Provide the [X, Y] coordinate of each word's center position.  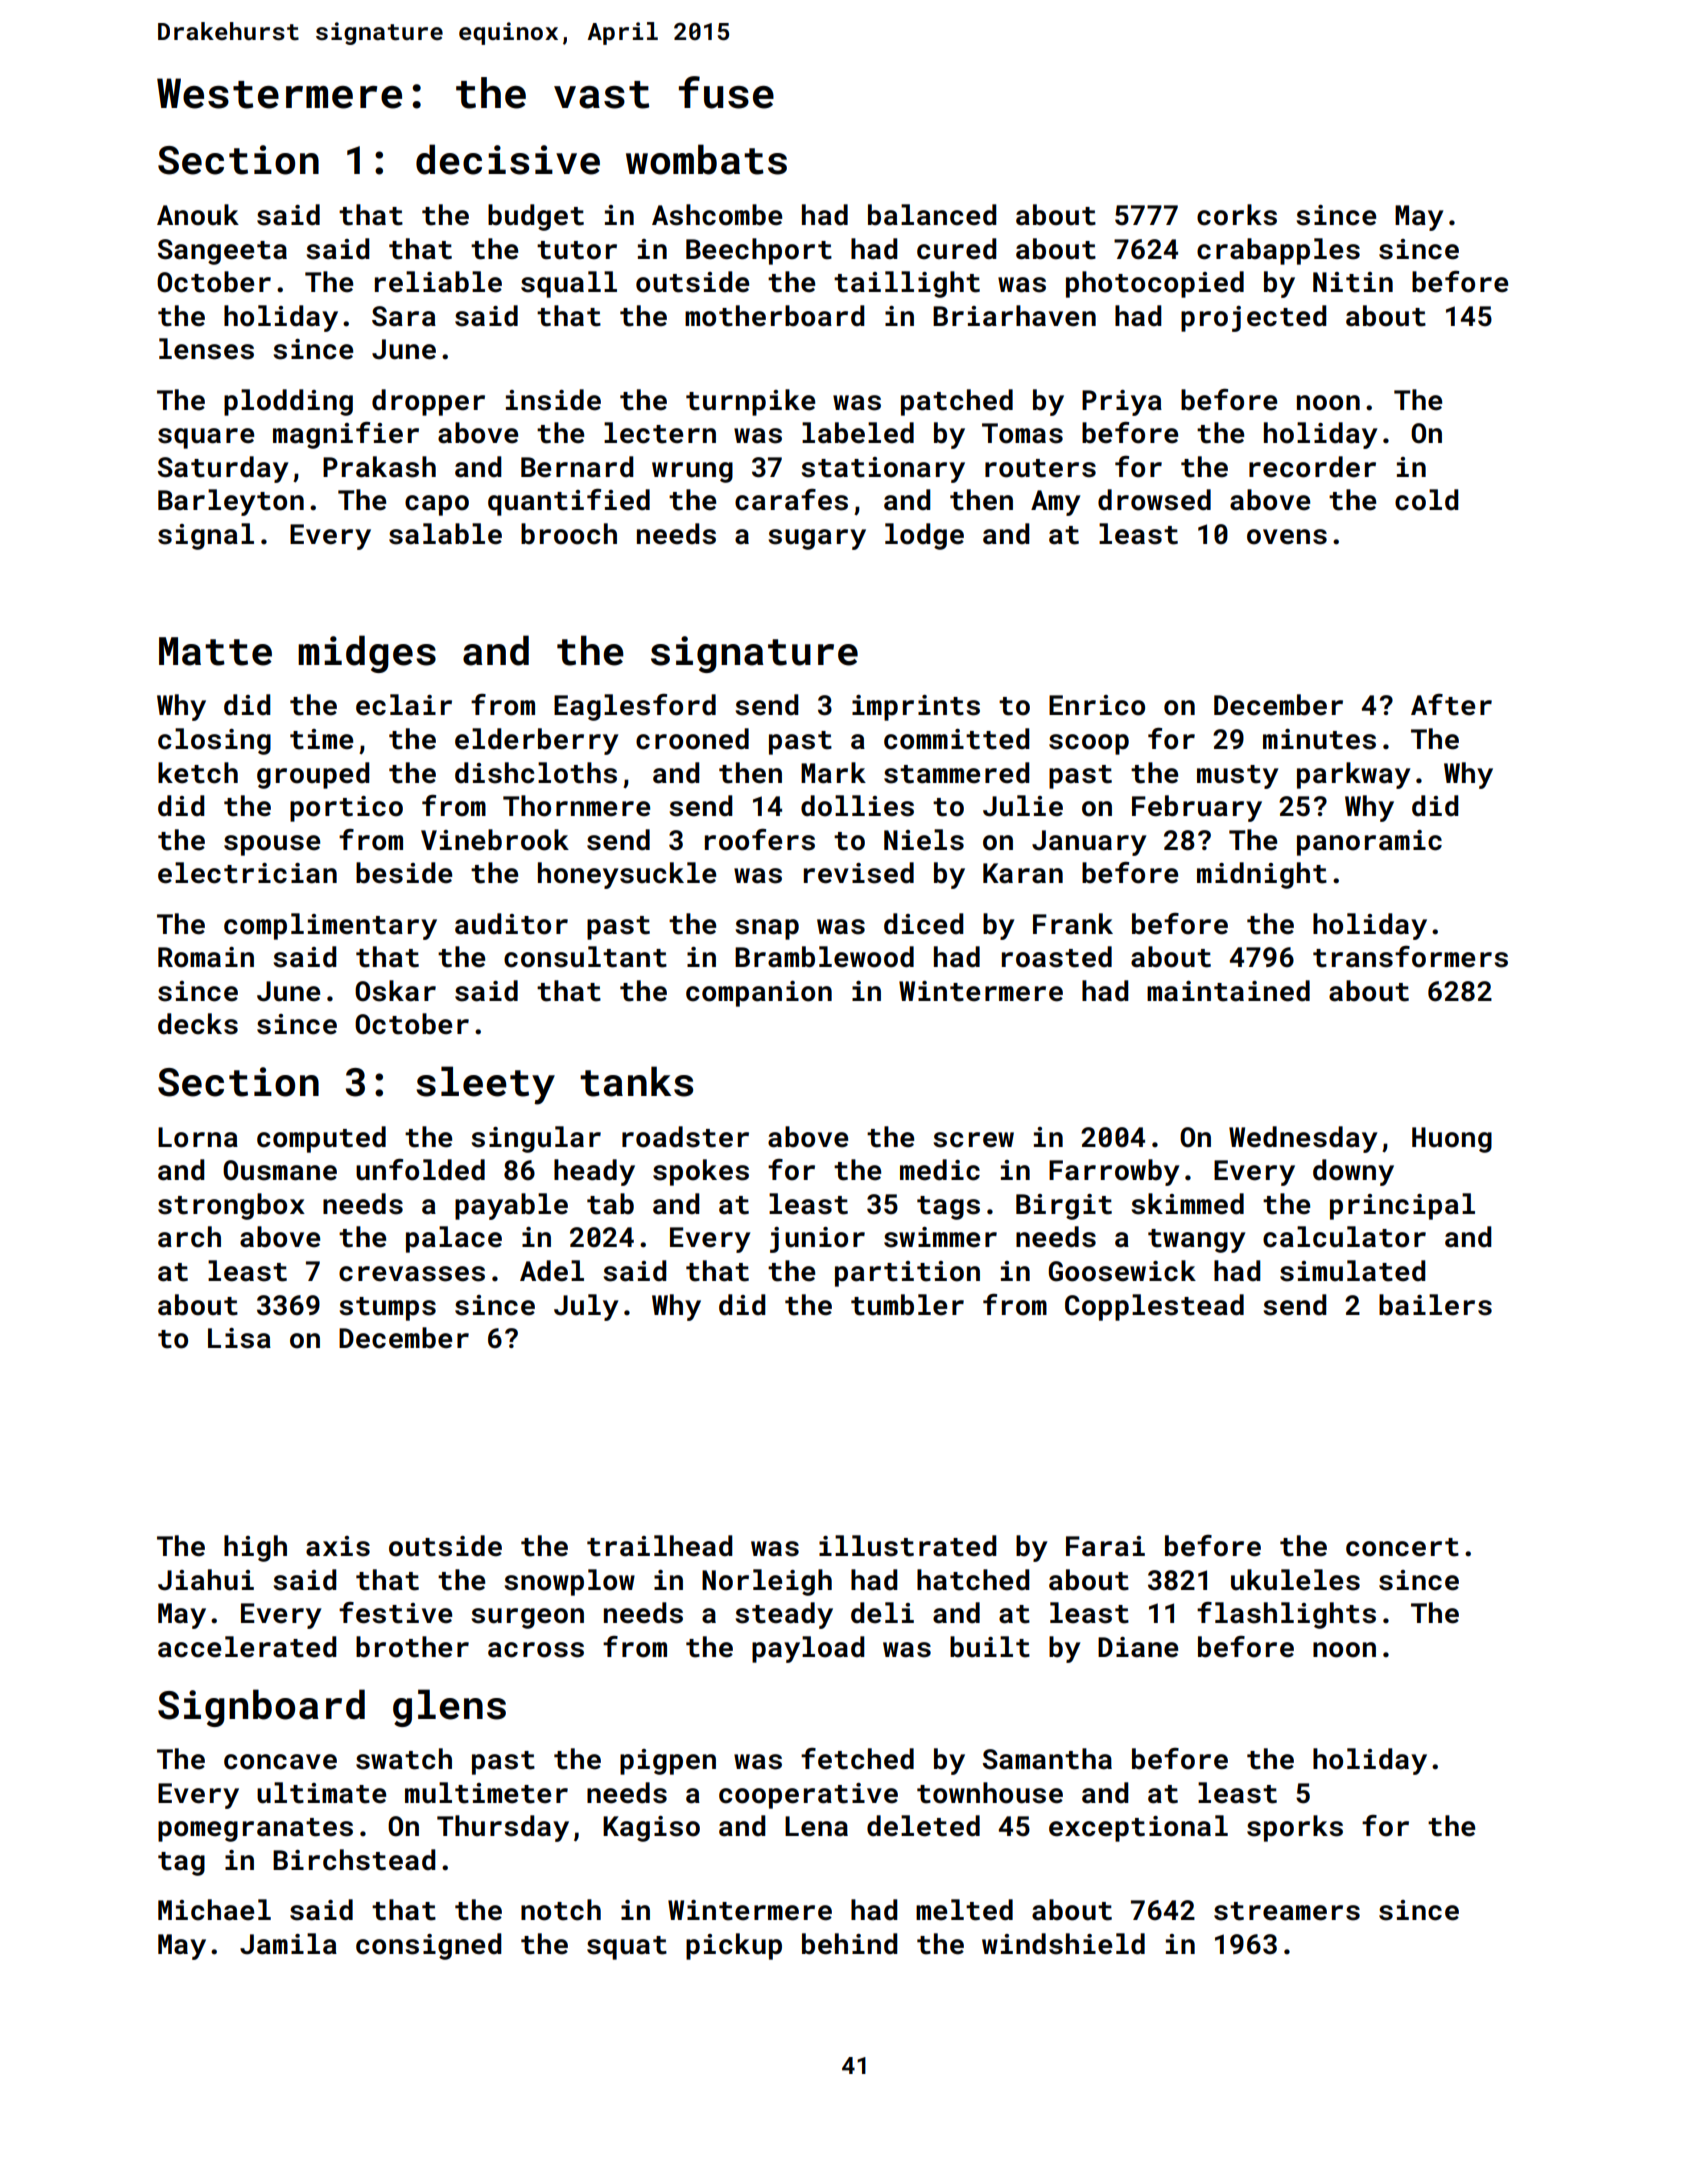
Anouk [198, 215]
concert [1402, 1547]
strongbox [231, 1206]
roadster [685, 1137]
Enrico [1097, 705]
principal [1402, 1206]
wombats [706, 159]
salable [445, 534]
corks [1237, 215]
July [586, 1307]
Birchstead [354, 1860]
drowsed [1154, 500]
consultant [585, 957]
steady [784, 1615]
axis [338, 1546]
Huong [1452, 1140]
